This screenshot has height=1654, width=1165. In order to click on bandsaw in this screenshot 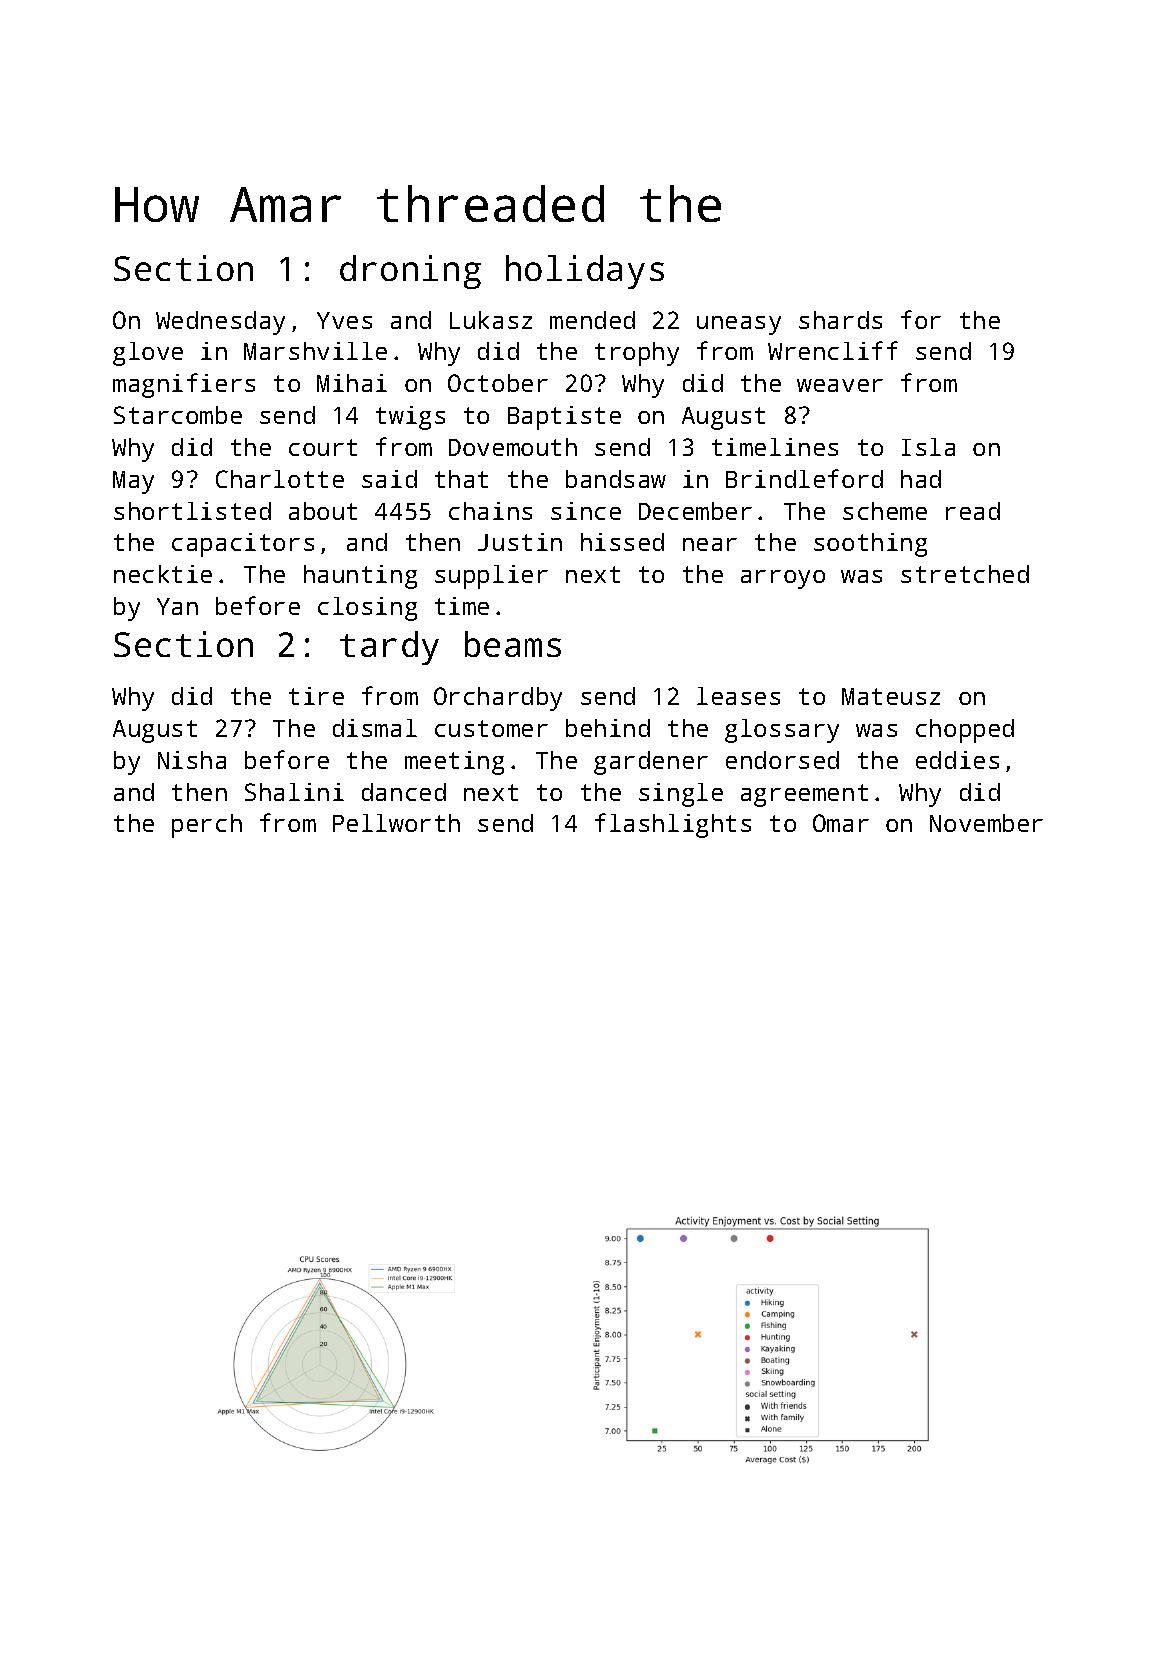, I will do `click(616, 479)`.
